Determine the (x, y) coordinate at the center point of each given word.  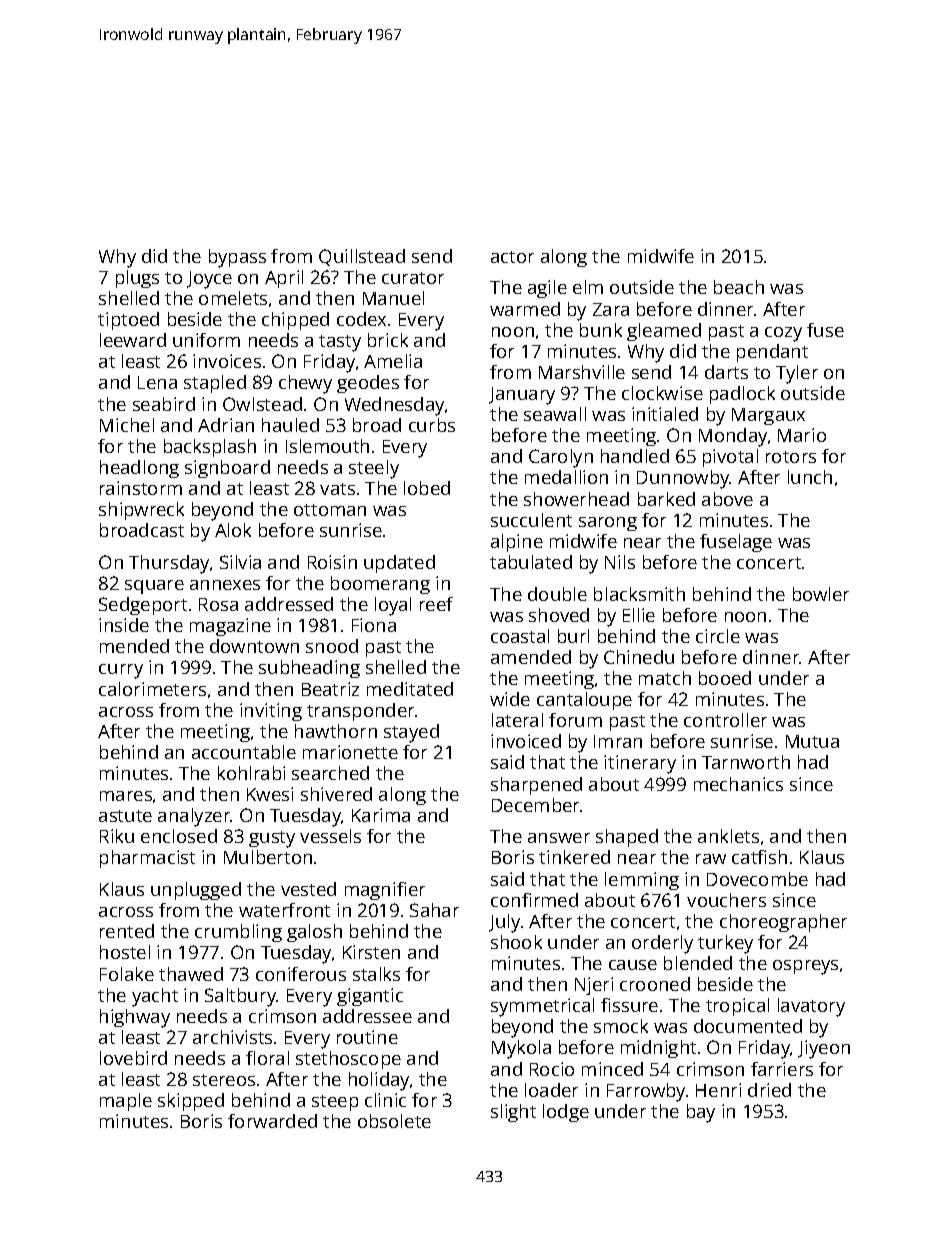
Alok (233, 530)
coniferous (301, 974)
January (522, 396)
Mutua (812, 741)
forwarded (272, 1121)
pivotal (730, 458)
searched (330, 773)
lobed (427, 488)
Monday (733, 437)
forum (575, 720)
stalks (376, 974)
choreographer (783, 923)
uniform (206, 340)
